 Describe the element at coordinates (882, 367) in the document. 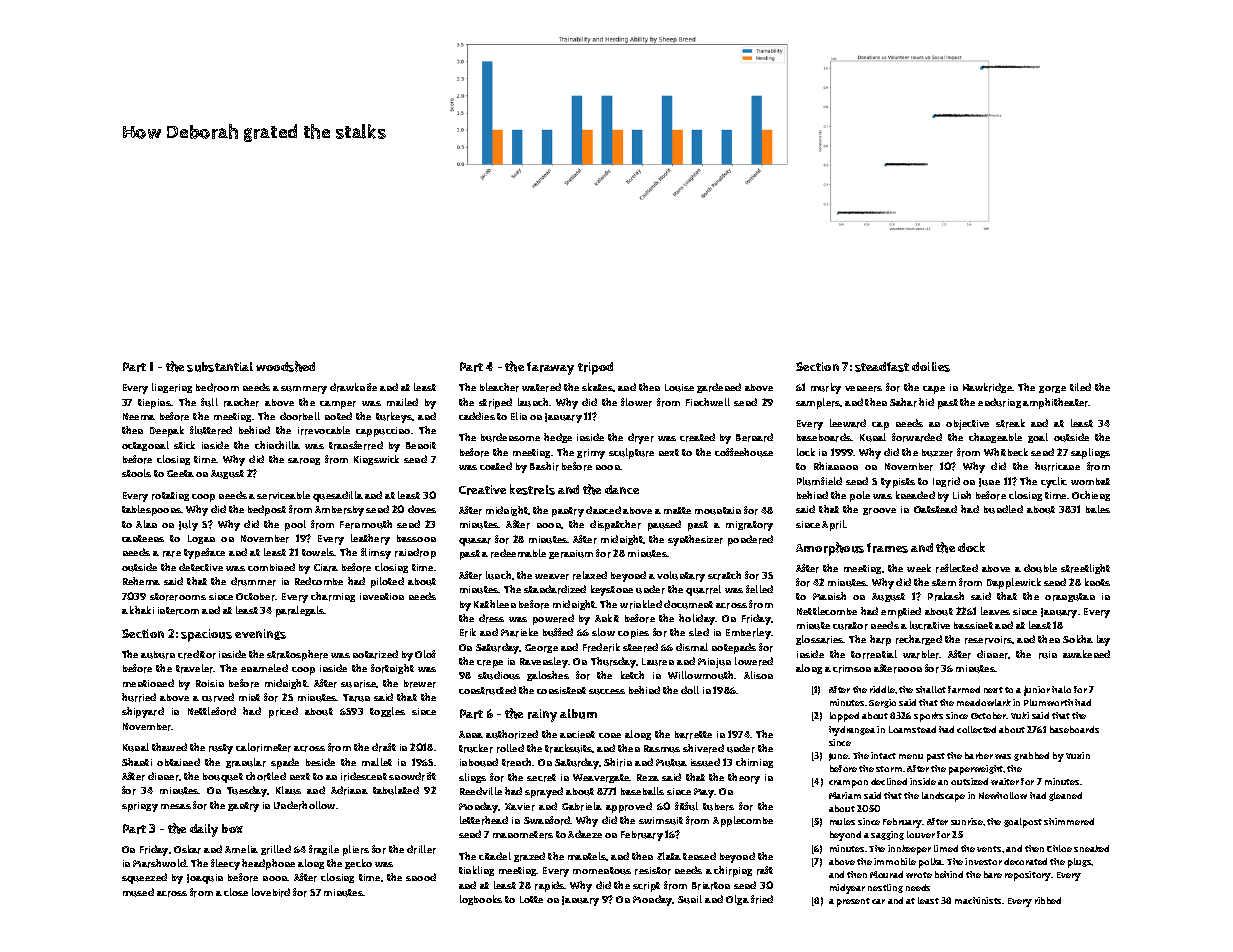

I see `steadfast` at that location.
